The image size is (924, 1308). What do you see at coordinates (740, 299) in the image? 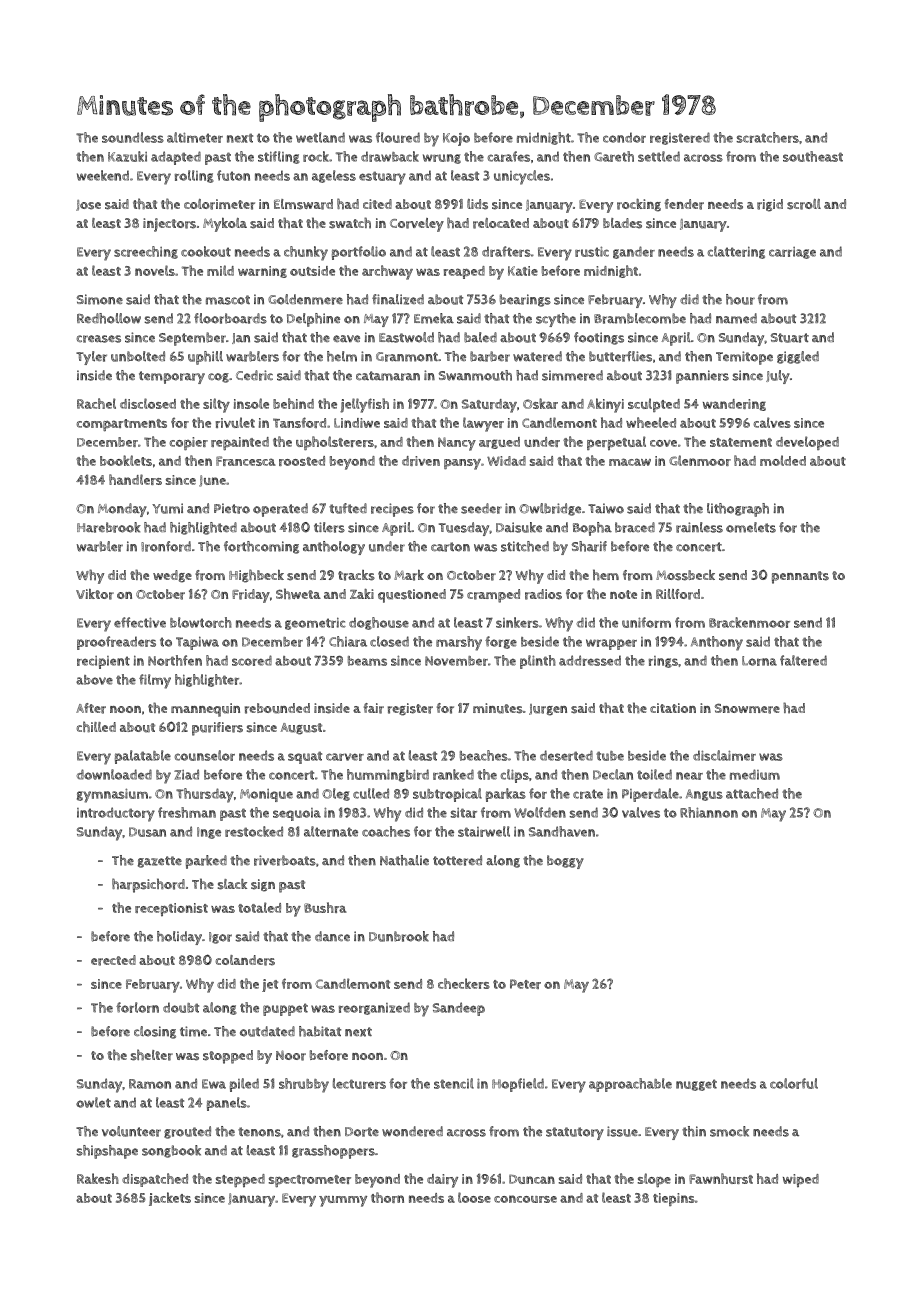
I see `hour` at bounding box center [740, 299].
